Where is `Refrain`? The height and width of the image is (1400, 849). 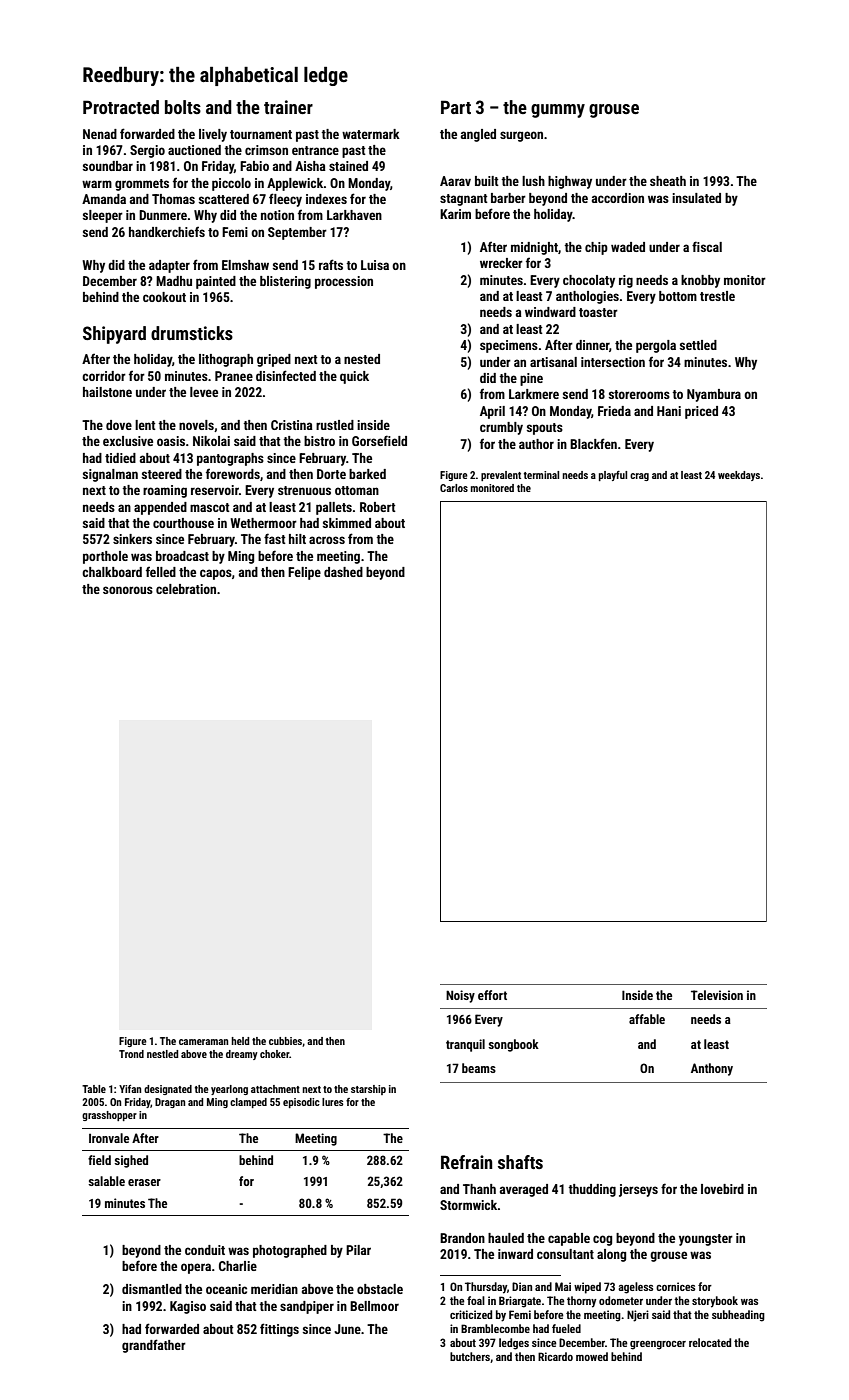
Refrain is located at coordinates (466, 1162).
